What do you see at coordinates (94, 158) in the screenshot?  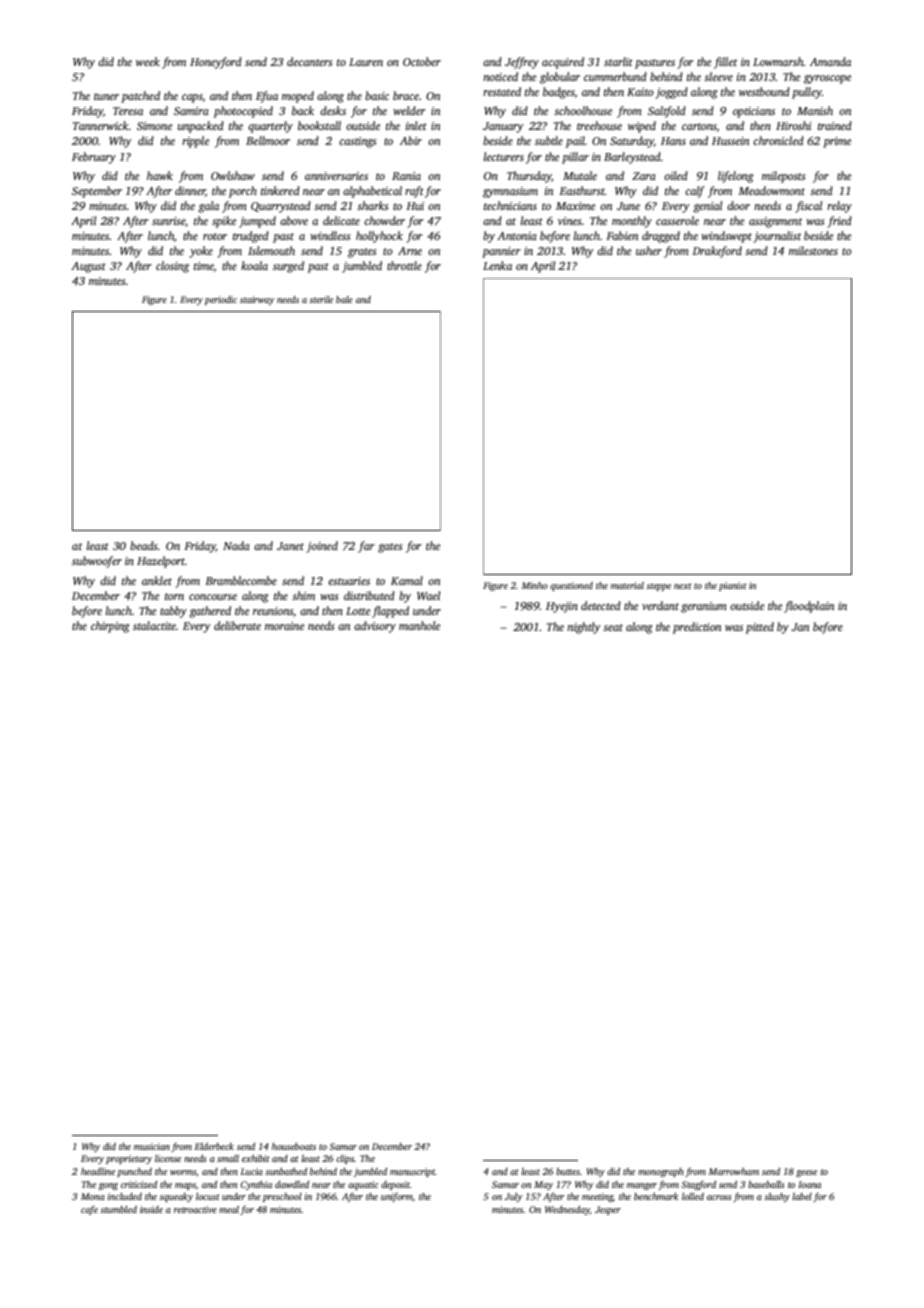 I see `February` at bounding box center [94, 158].
